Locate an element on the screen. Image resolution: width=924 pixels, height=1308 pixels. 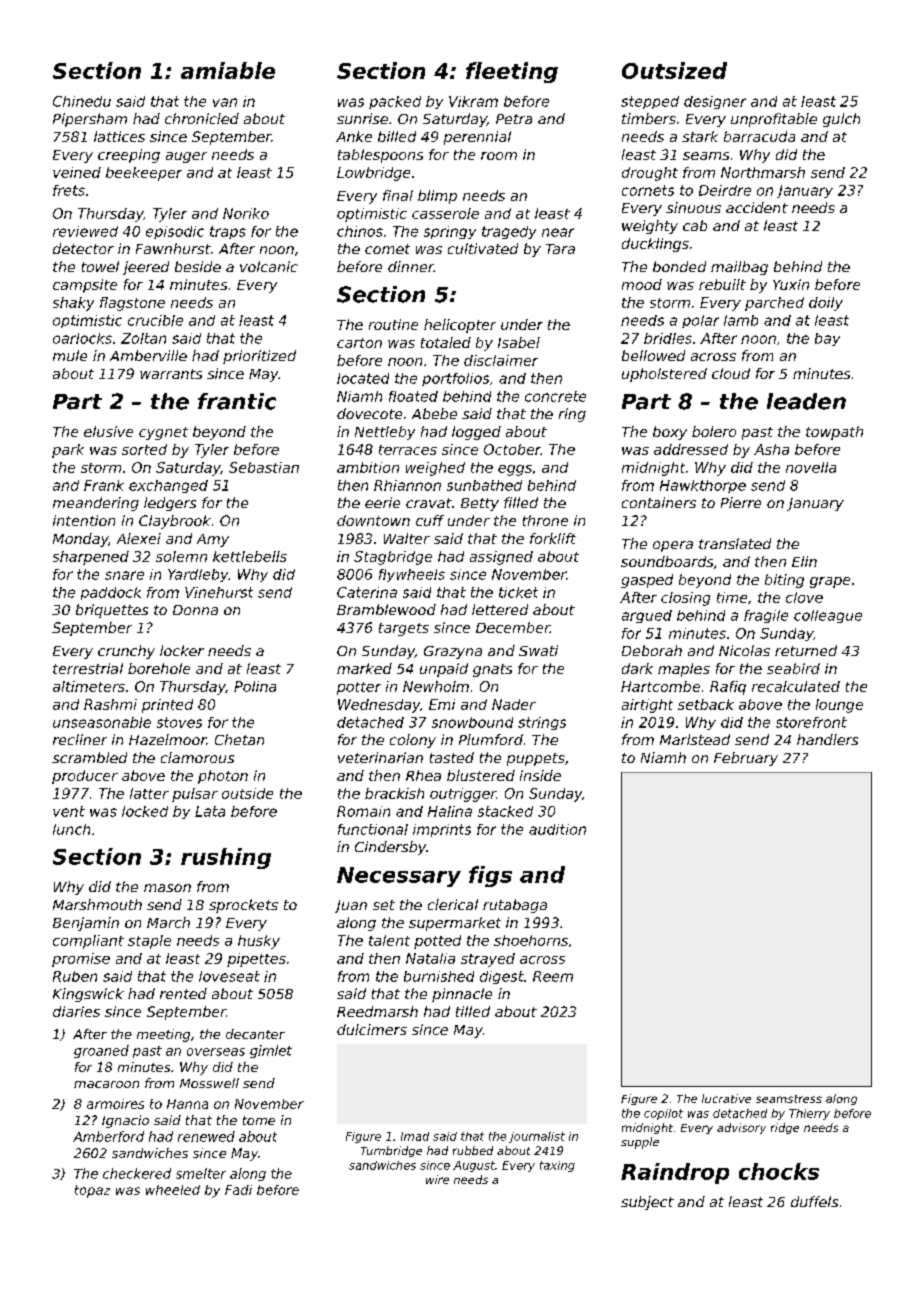
room is located at coordinates (499, 156).
